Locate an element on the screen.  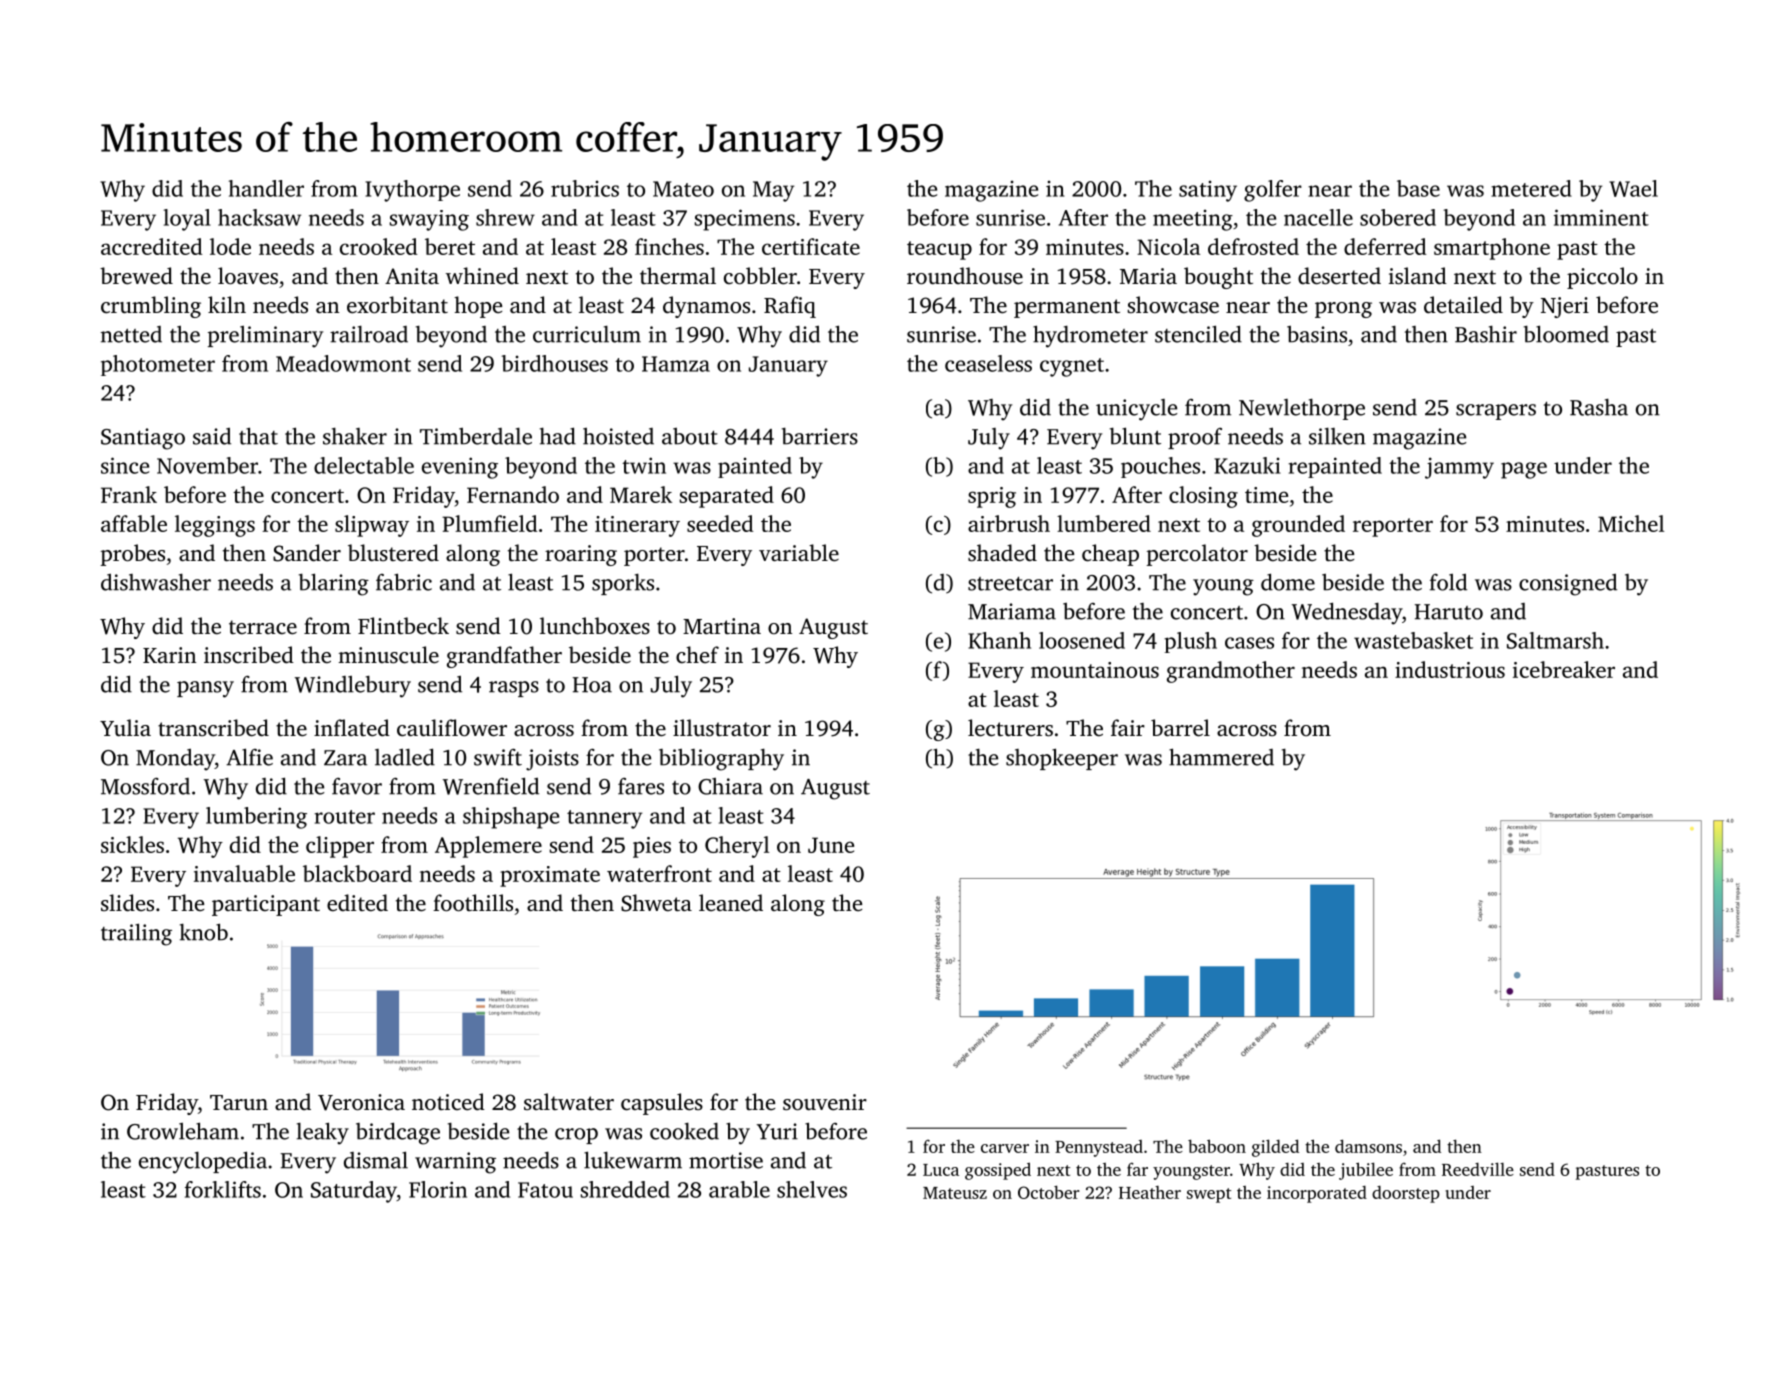
Zara is located at coordinates (345, 758).
